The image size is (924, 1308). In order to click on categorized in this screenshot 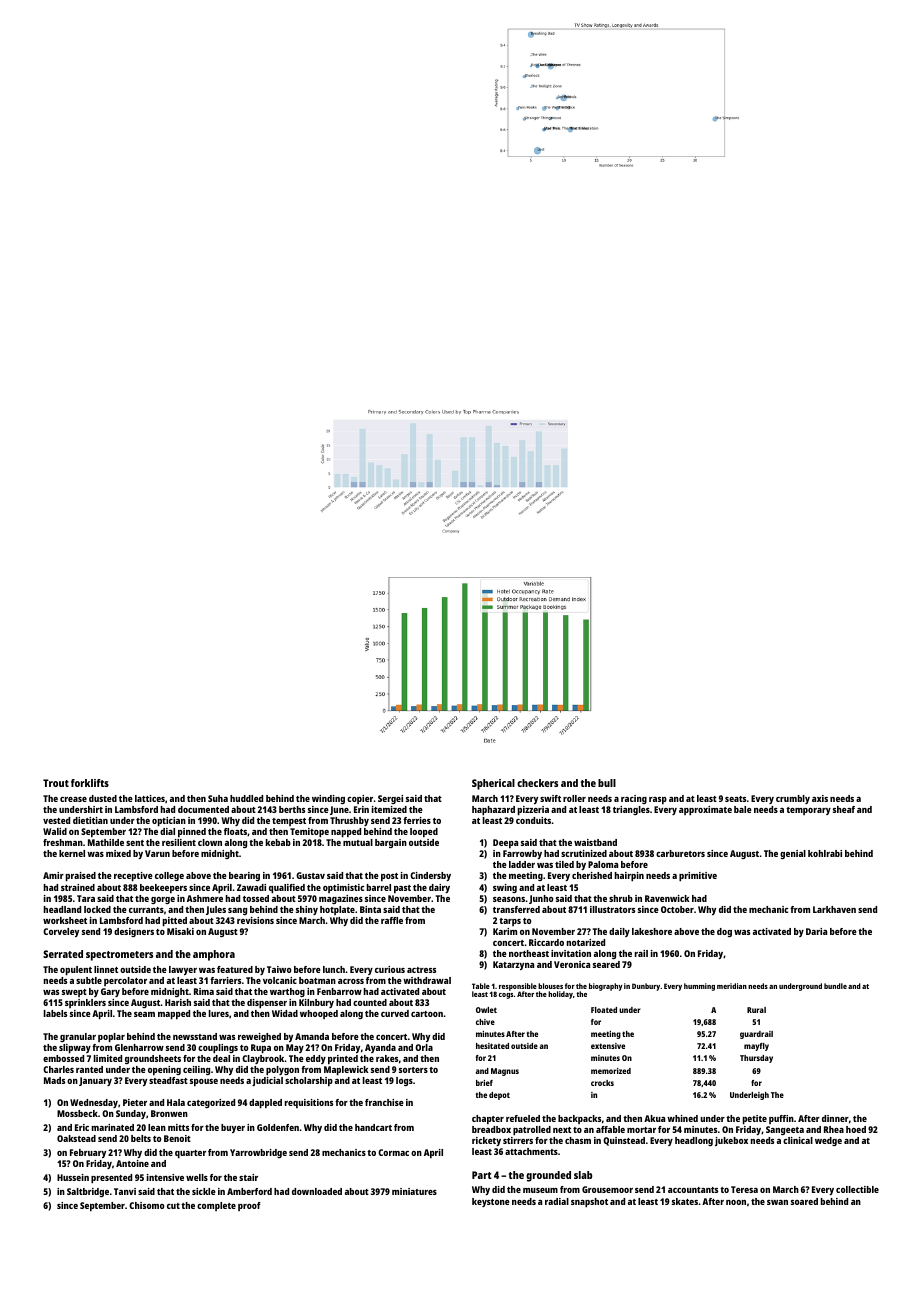, I will do `click(211, 1103)`.
